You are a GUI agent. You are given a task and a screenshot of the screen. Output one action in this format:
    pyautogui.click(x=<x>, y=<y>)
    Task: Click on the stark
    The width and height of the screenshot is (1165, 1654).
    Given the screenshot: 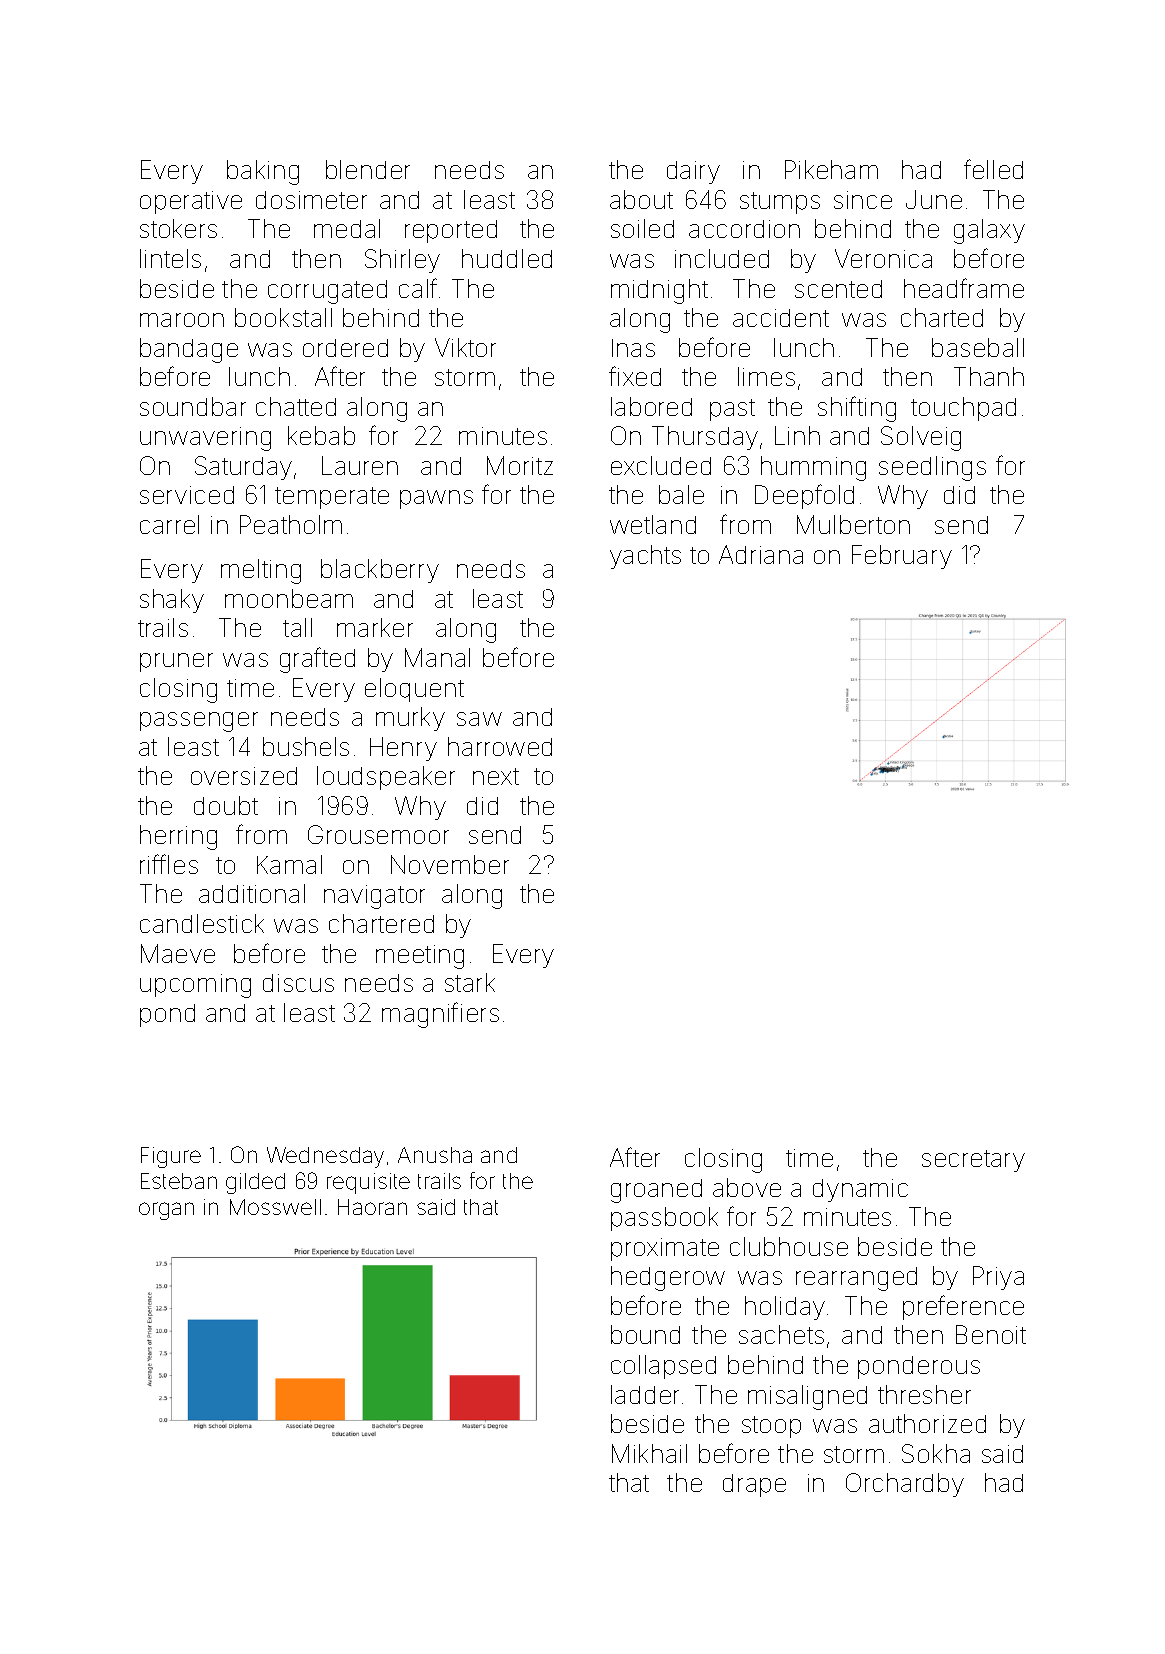 What is the action you would take?
    pyautogui.click(x=470, y=982)
